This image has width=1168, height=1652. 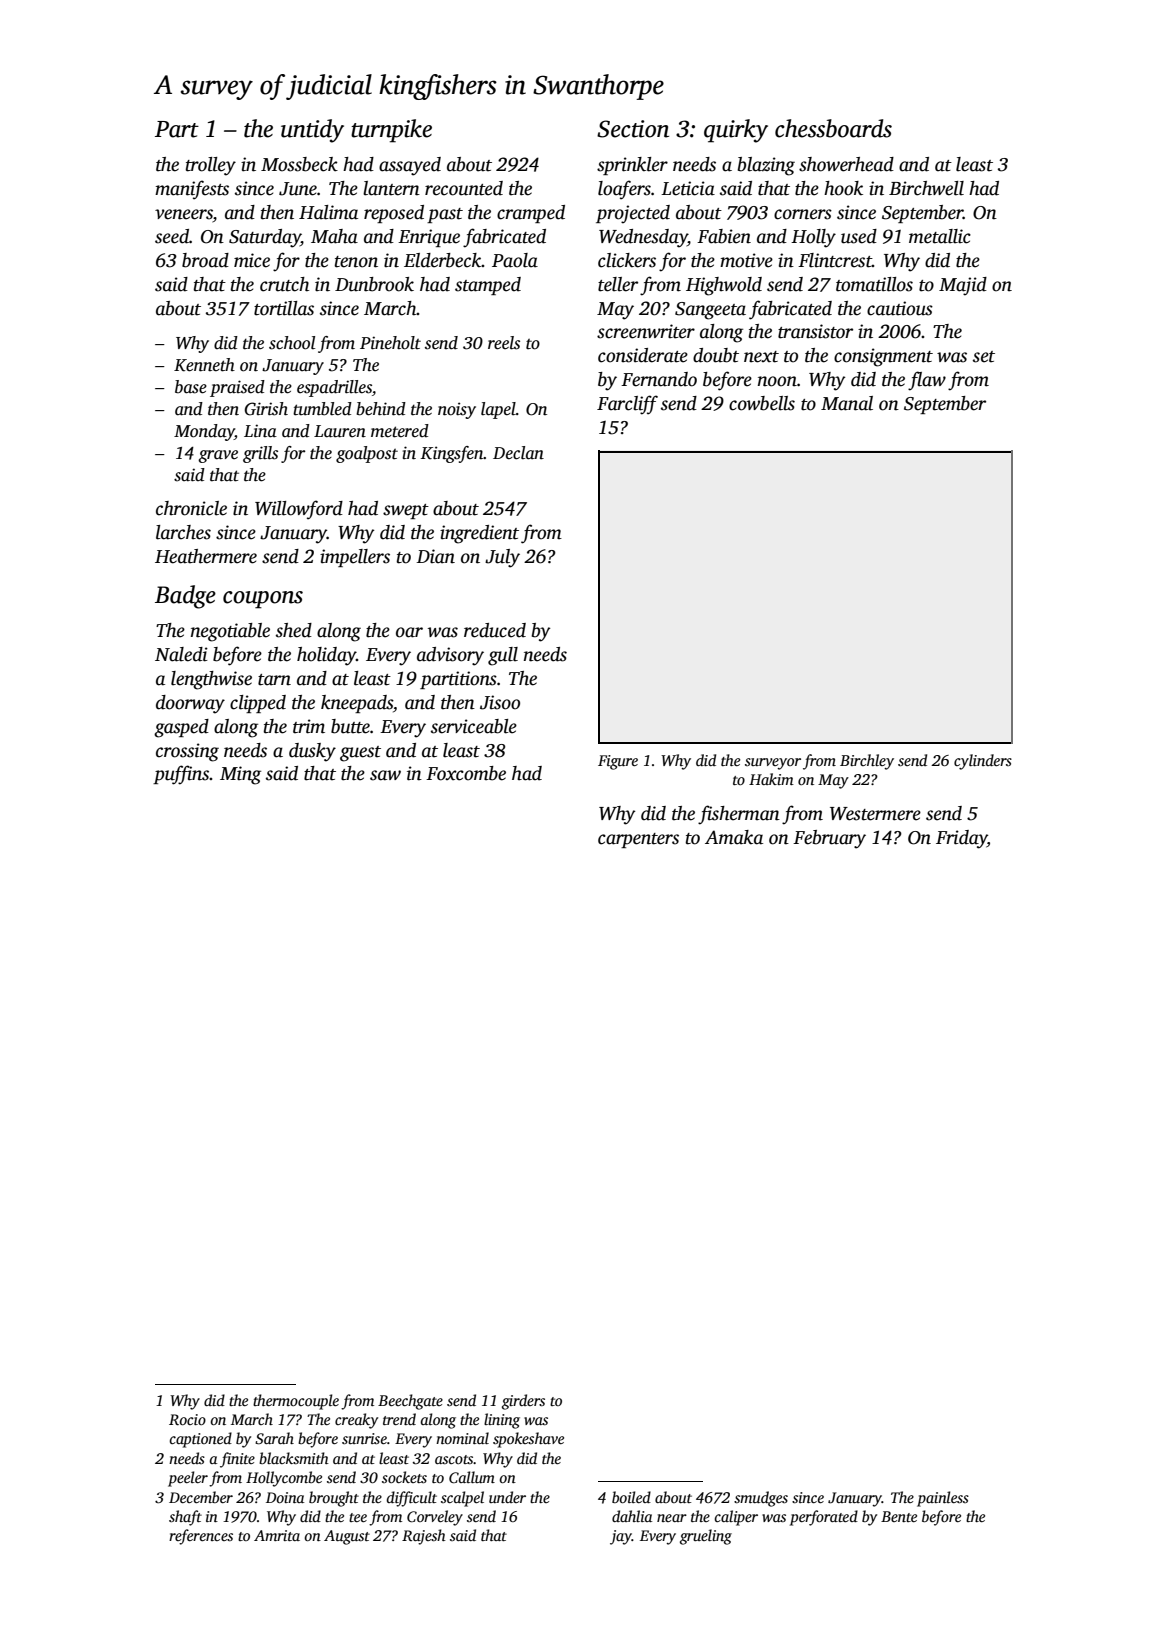 I want to click on cylinders, so click(x=983, y=762).
